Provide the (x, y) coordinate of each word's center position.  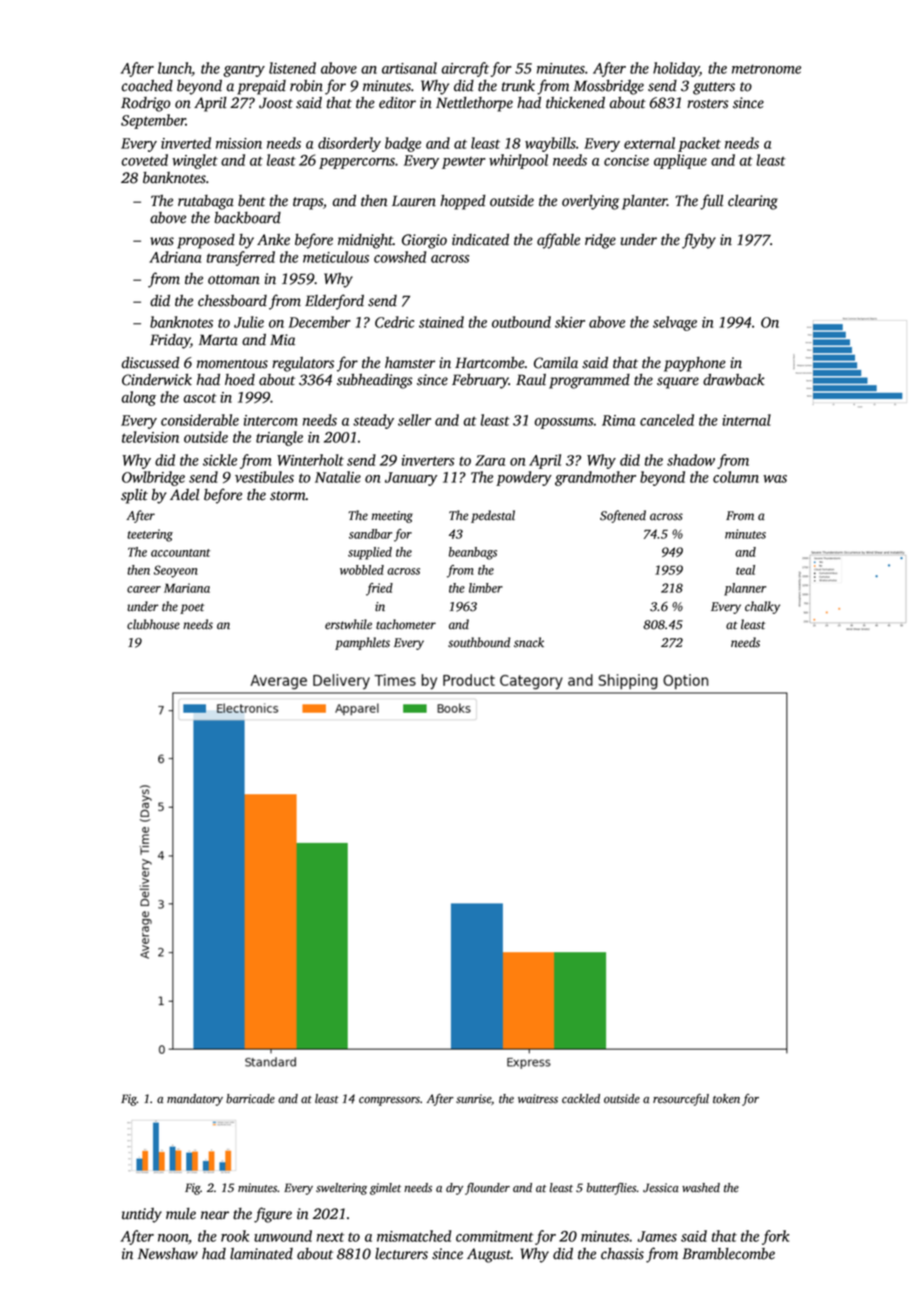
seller (414, 420)
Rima (618, 420)
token (726, 1099)
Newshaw (168, 1253)
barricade (250, 1099)
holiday (676, 69)
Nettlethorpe (474, 104)
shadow (691, 460)
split (134, 496)
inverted (186, 143)
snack (529, 642)
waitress (538, 1099)
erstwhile (348, 624)
